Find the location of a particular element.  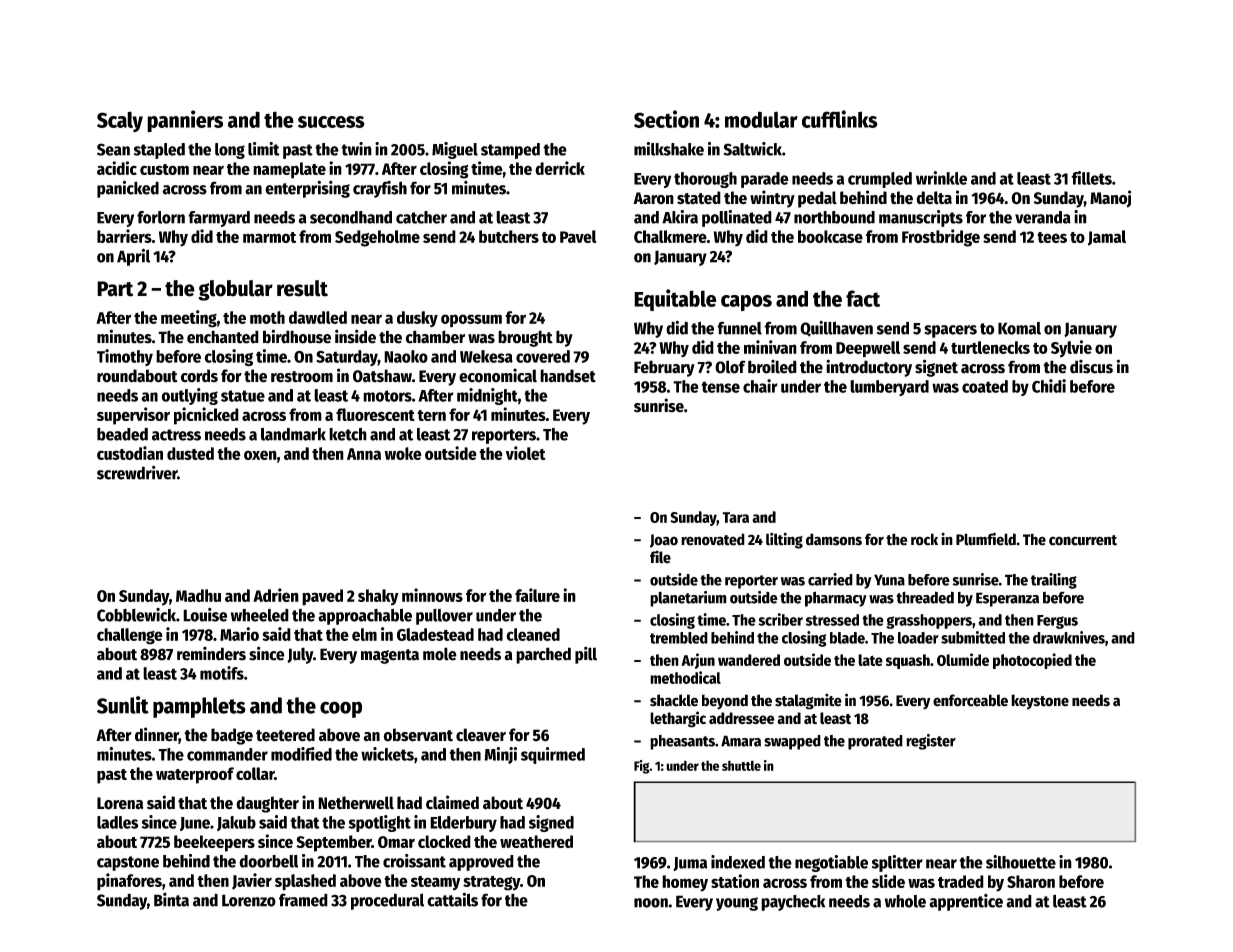

fillets is located at coordinates (1091, 178).
